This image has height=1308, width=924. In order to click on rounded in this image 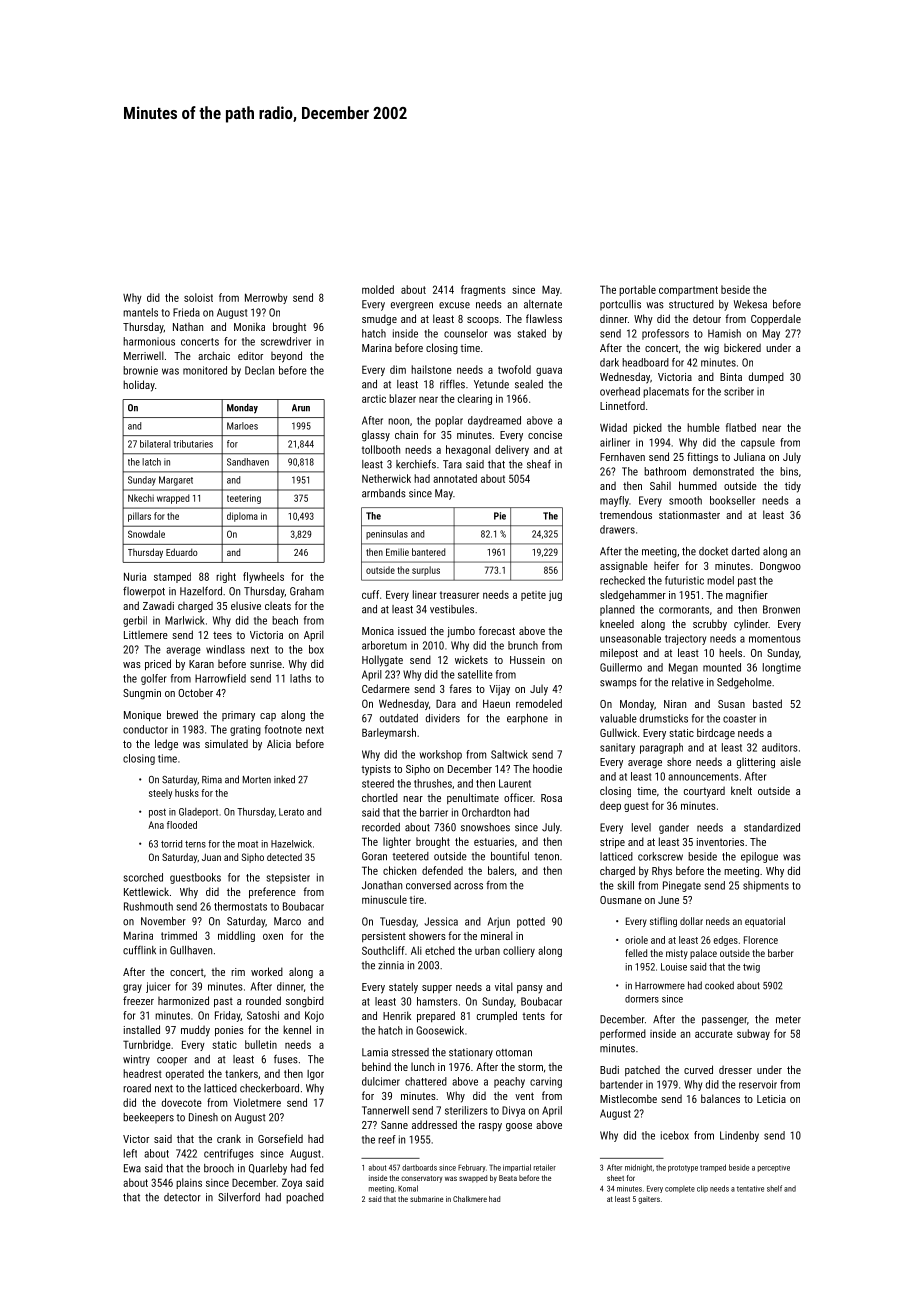, I will do `click(263, 1000)`.
